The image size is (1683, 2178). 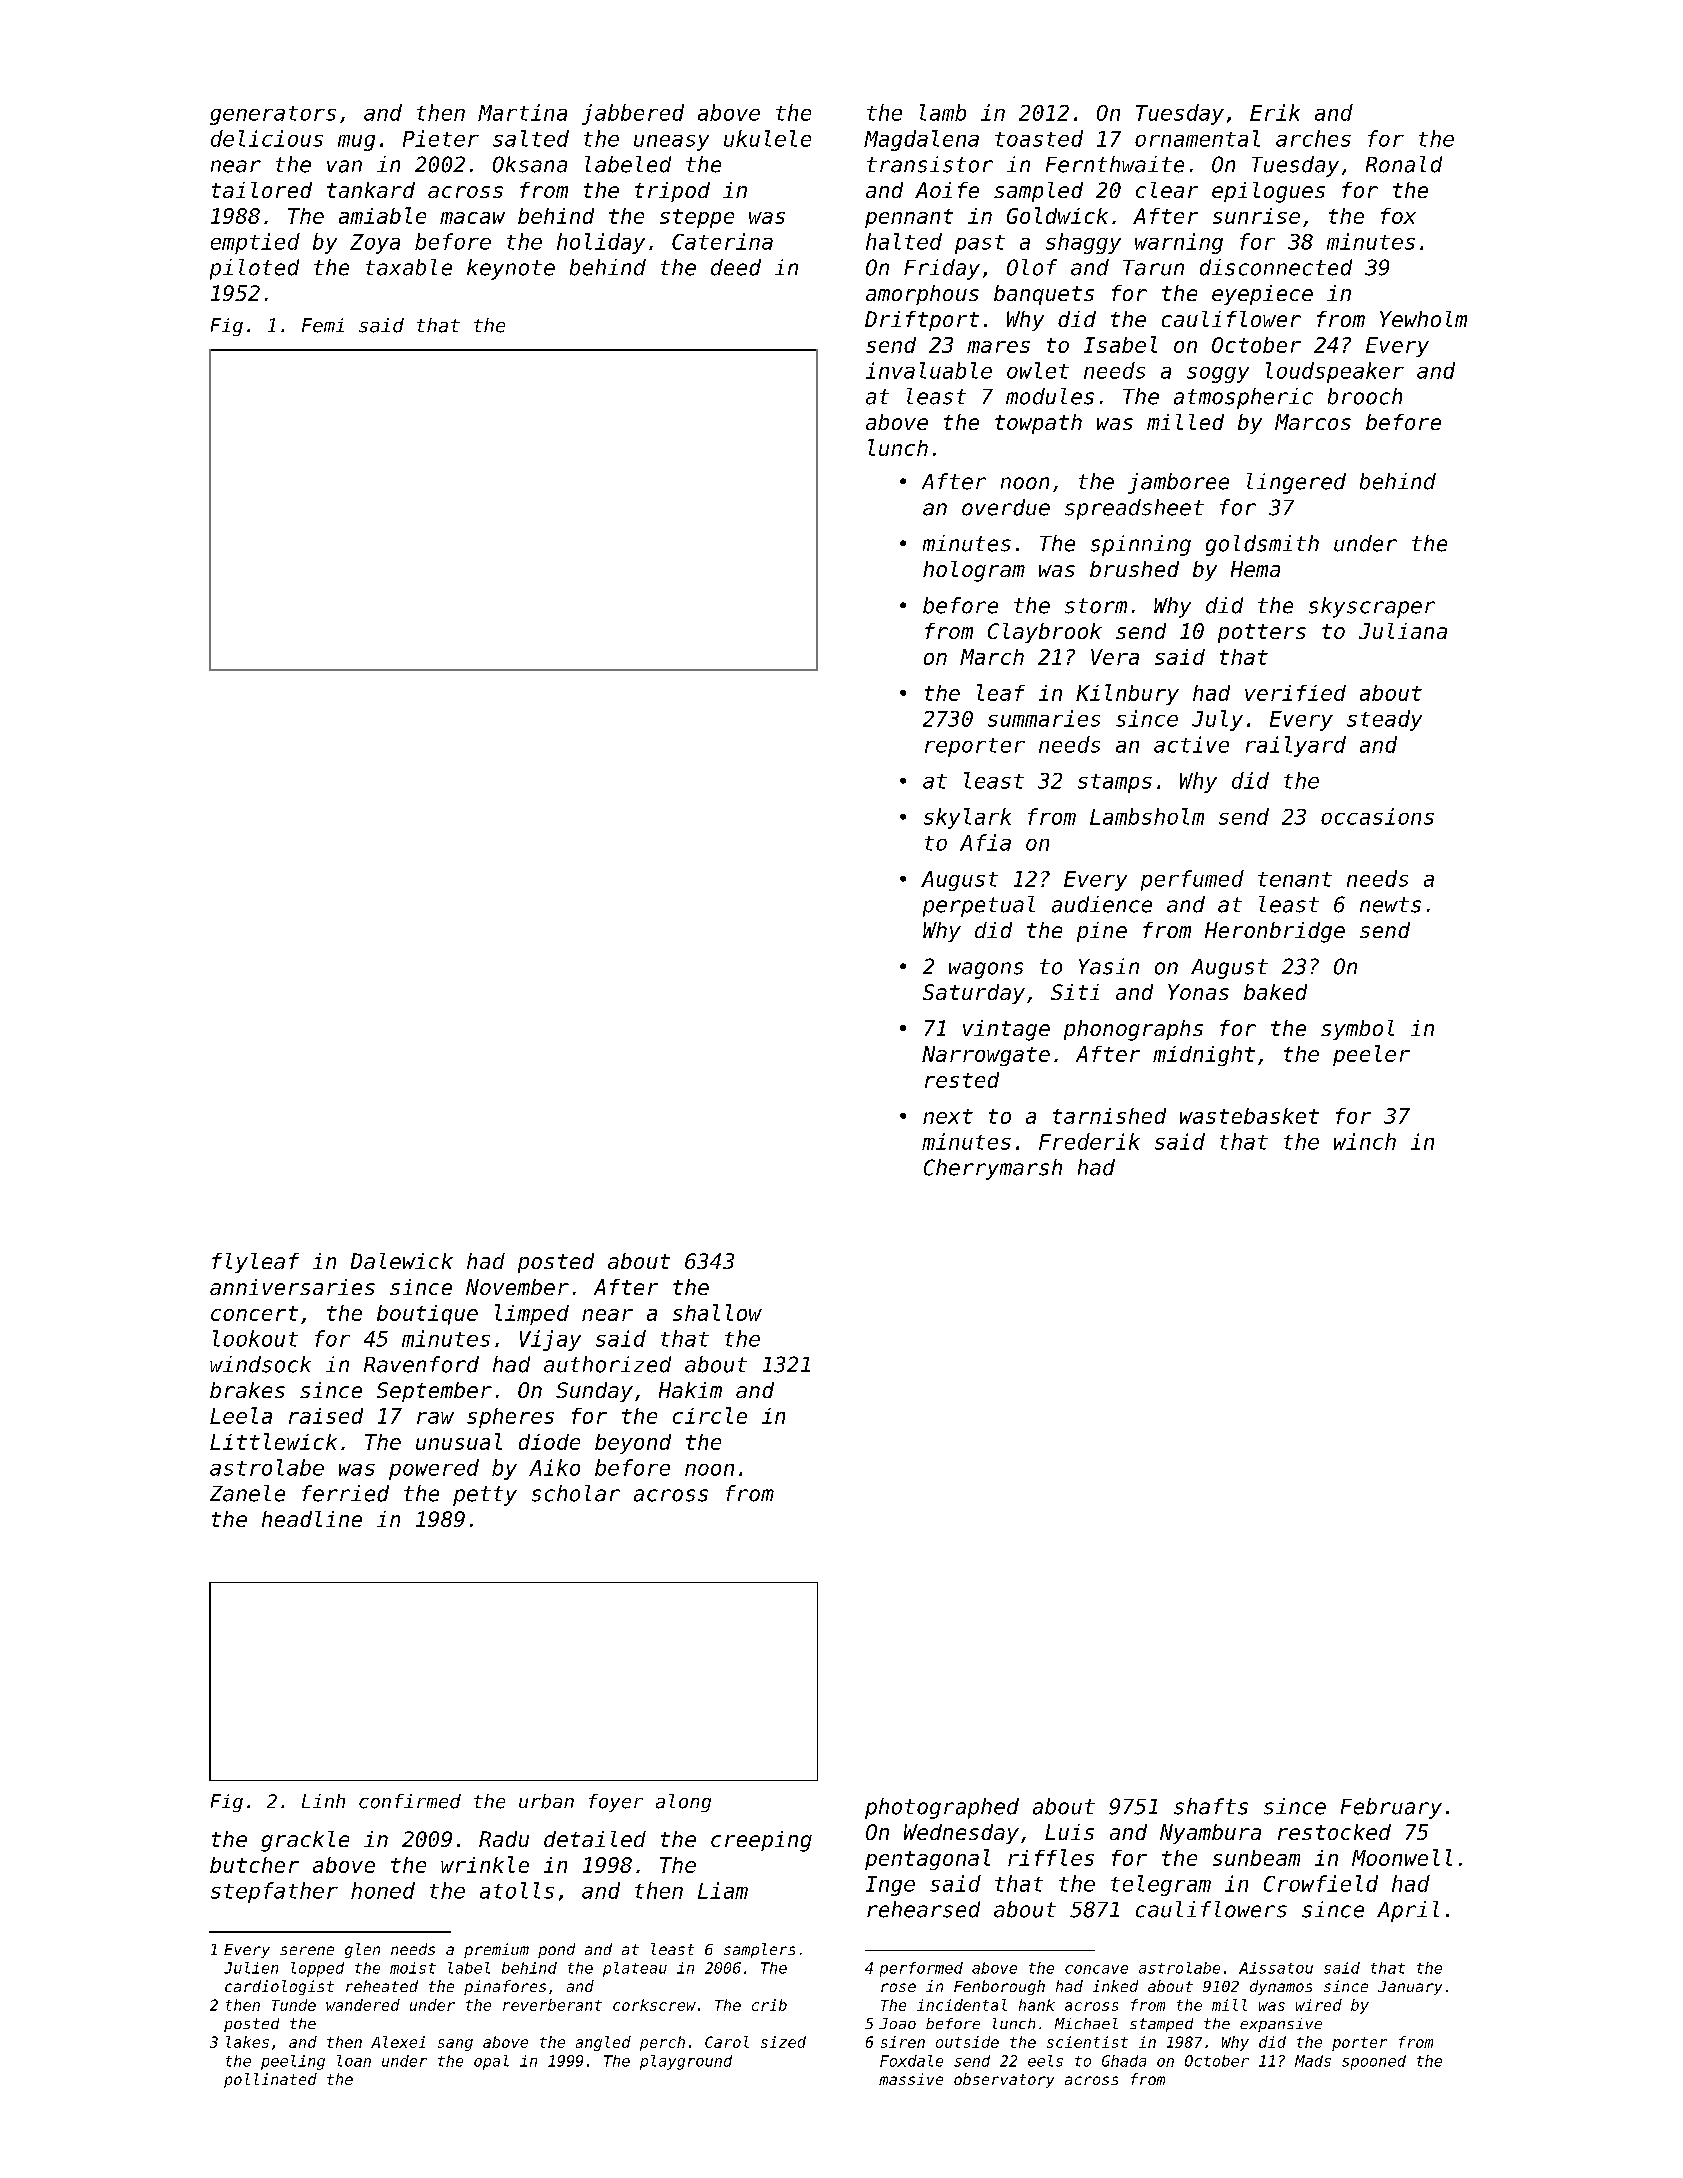 I want to click on perpetual, so click(x=979, y=906).
